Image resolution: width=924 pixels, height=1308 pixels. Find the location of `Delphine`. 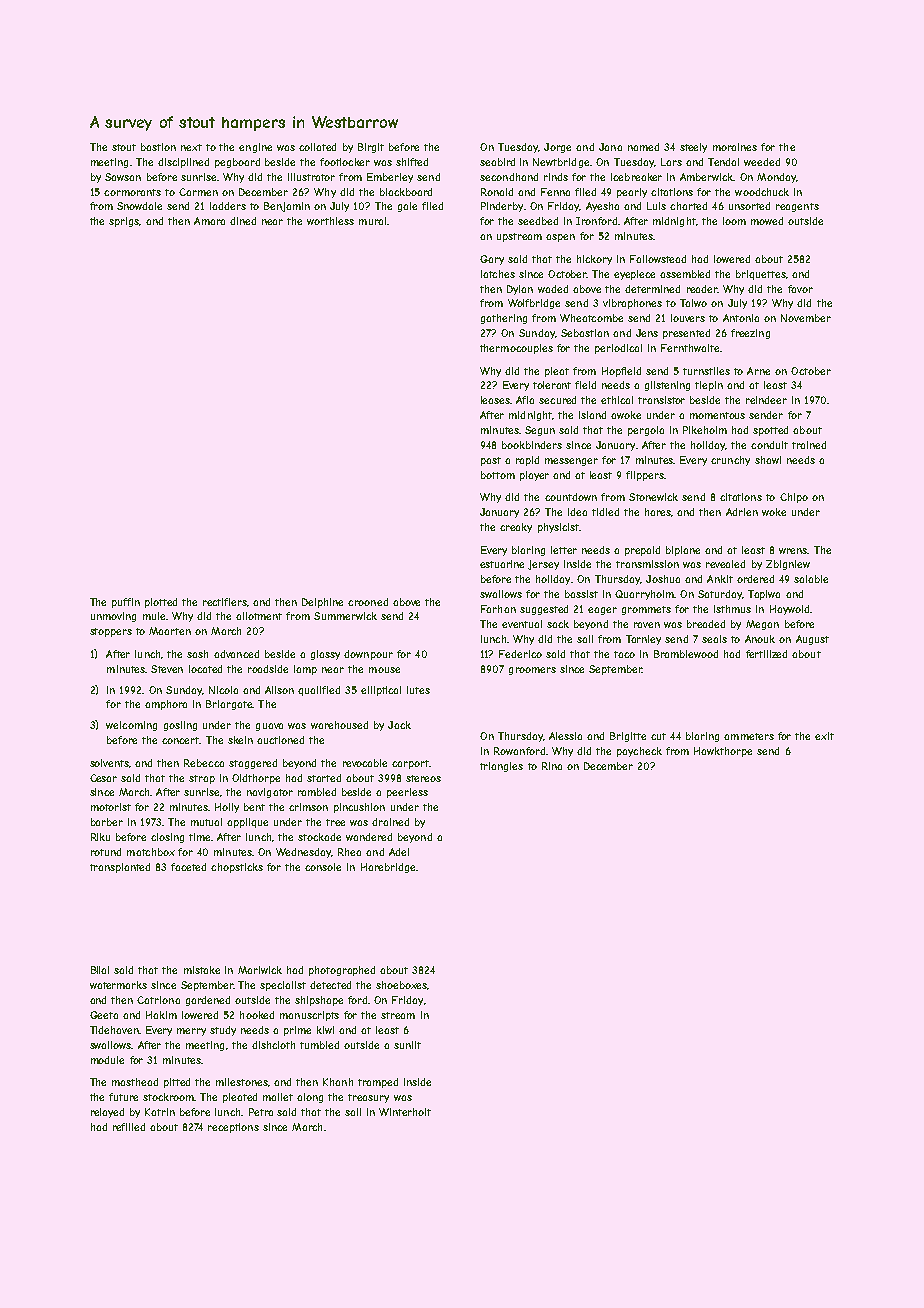

Delphine is located at coordinates (322, 603).
